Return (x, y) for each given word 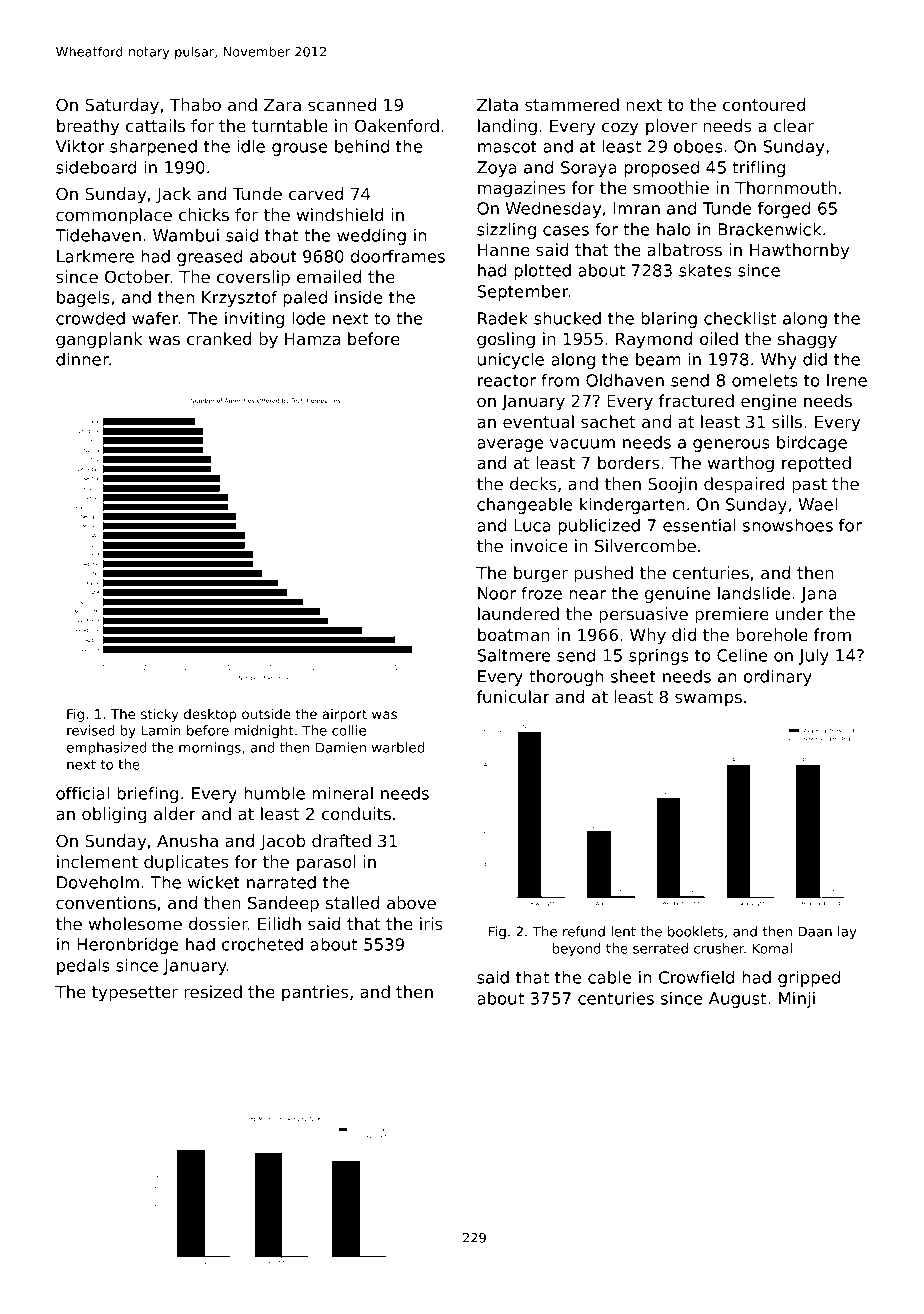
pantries (315, 993)
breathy (88, 127)
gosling (506, 340)
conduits (356, 813)
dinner (82, 359)
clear (794, 125)
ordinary (778, 678)
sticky (159, 715)
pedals (83, 967)
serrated (660, 948)
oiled (719, 338)
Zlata (497, 104)
